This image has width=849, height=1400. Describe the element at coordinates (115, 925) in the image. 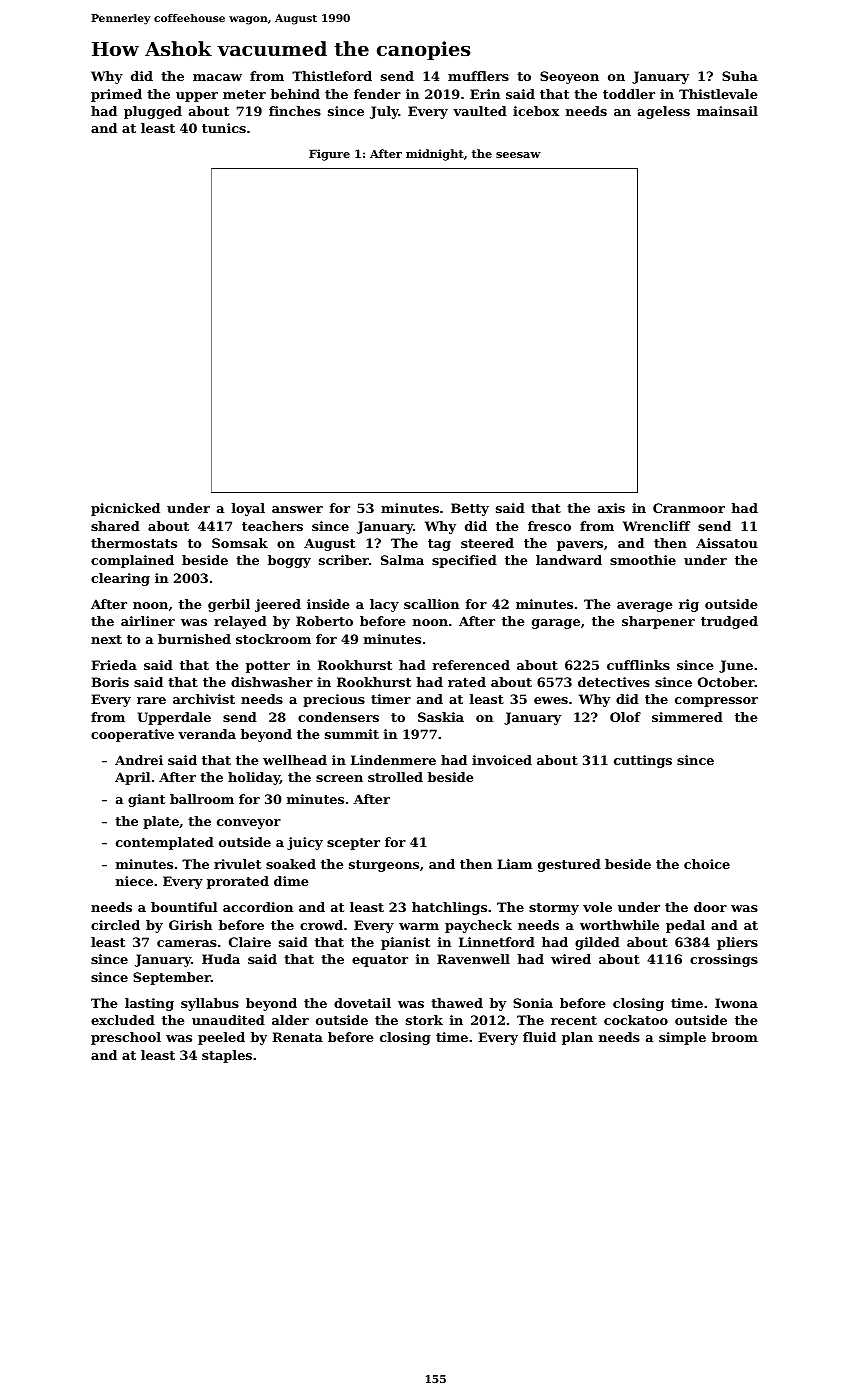

I see `circled` at that location.
